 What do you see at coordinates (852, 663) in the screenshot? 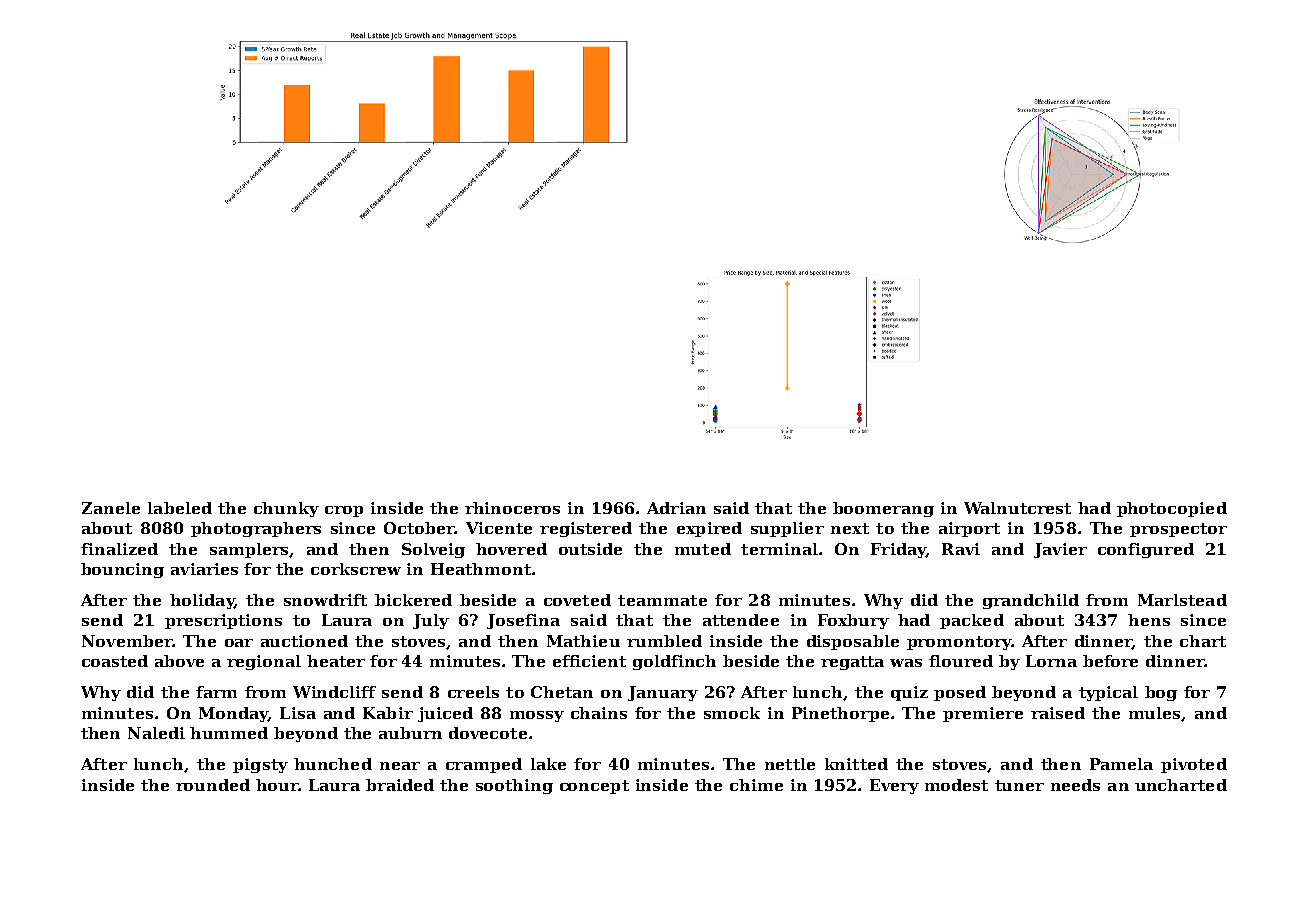
I see `regatta` at bounding box center [852, 663].
